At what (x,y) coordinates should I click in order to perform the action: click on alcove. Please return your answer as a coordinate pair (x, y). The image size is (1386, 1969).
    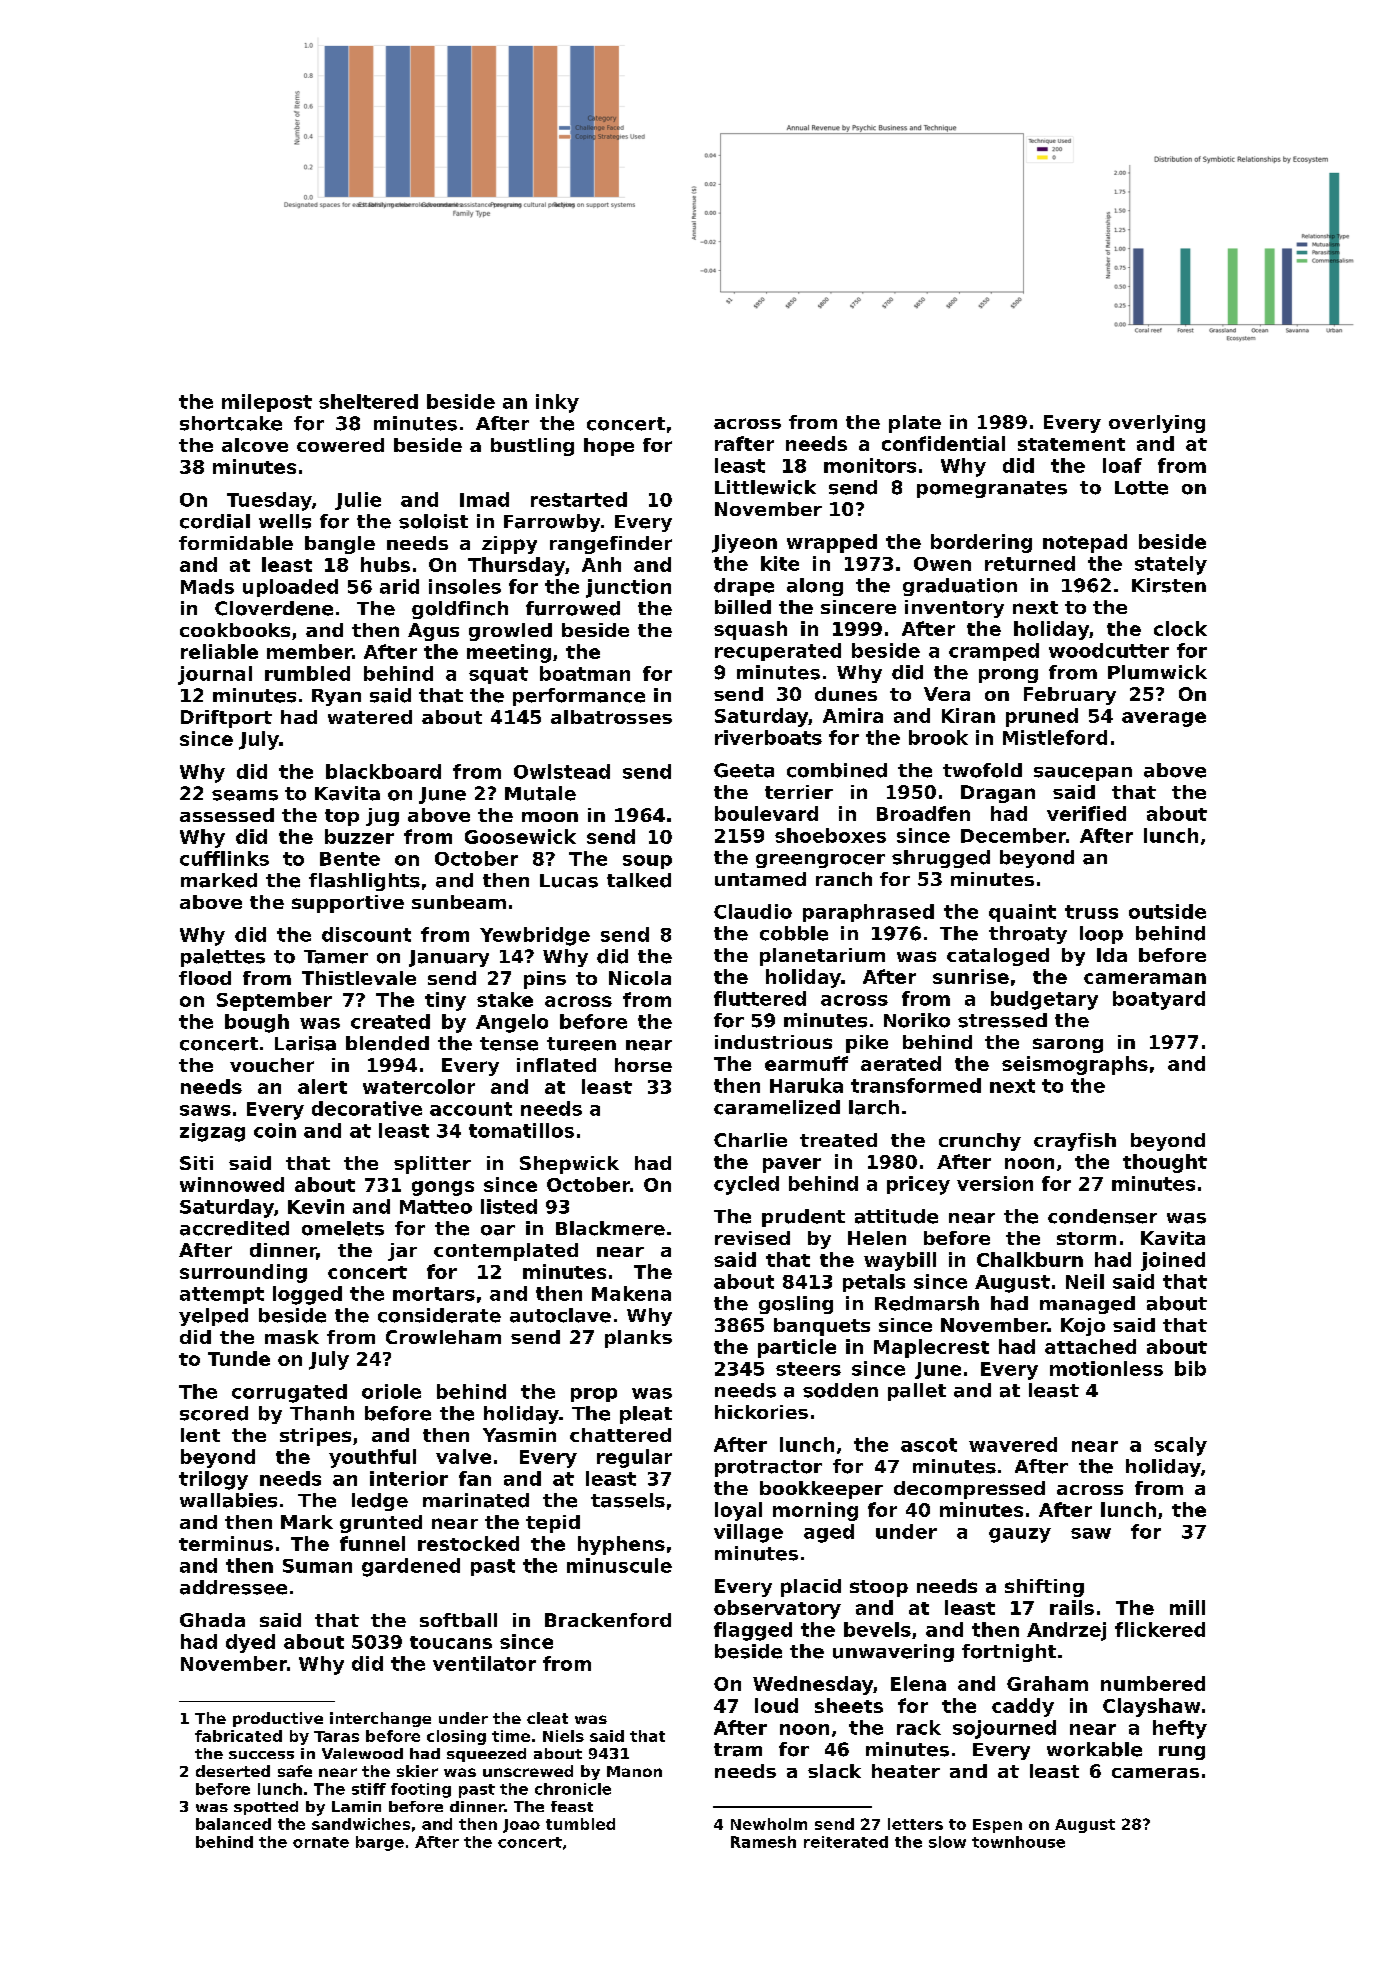
    Looking at the image, I should click on (255, 445).
